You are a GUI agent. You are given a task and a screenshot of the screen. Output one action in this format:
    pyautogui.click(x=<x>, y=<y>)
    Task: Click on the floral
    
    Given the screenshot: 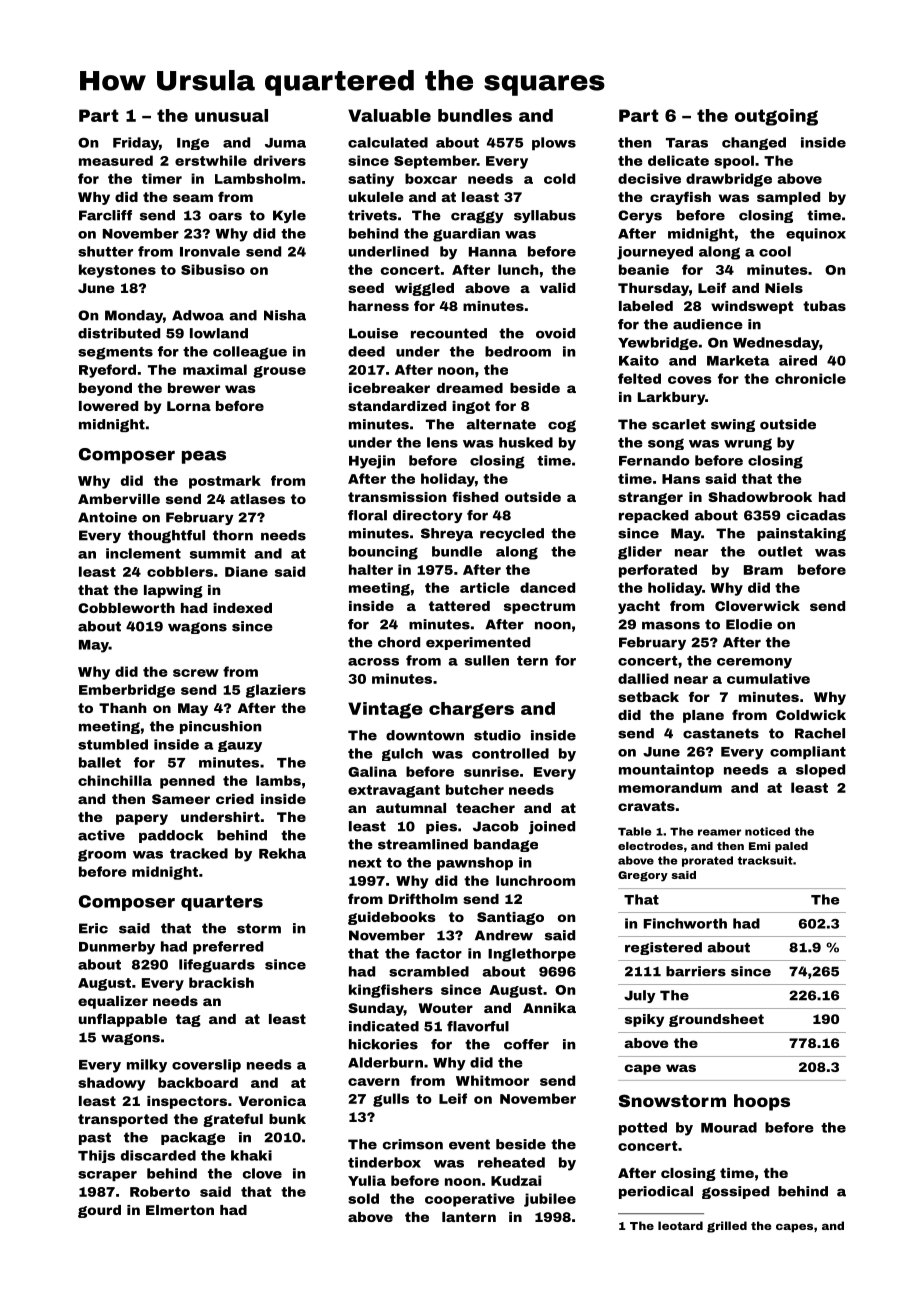 What is the action you would take?
    pyautogui.click(x=367, y=515)
